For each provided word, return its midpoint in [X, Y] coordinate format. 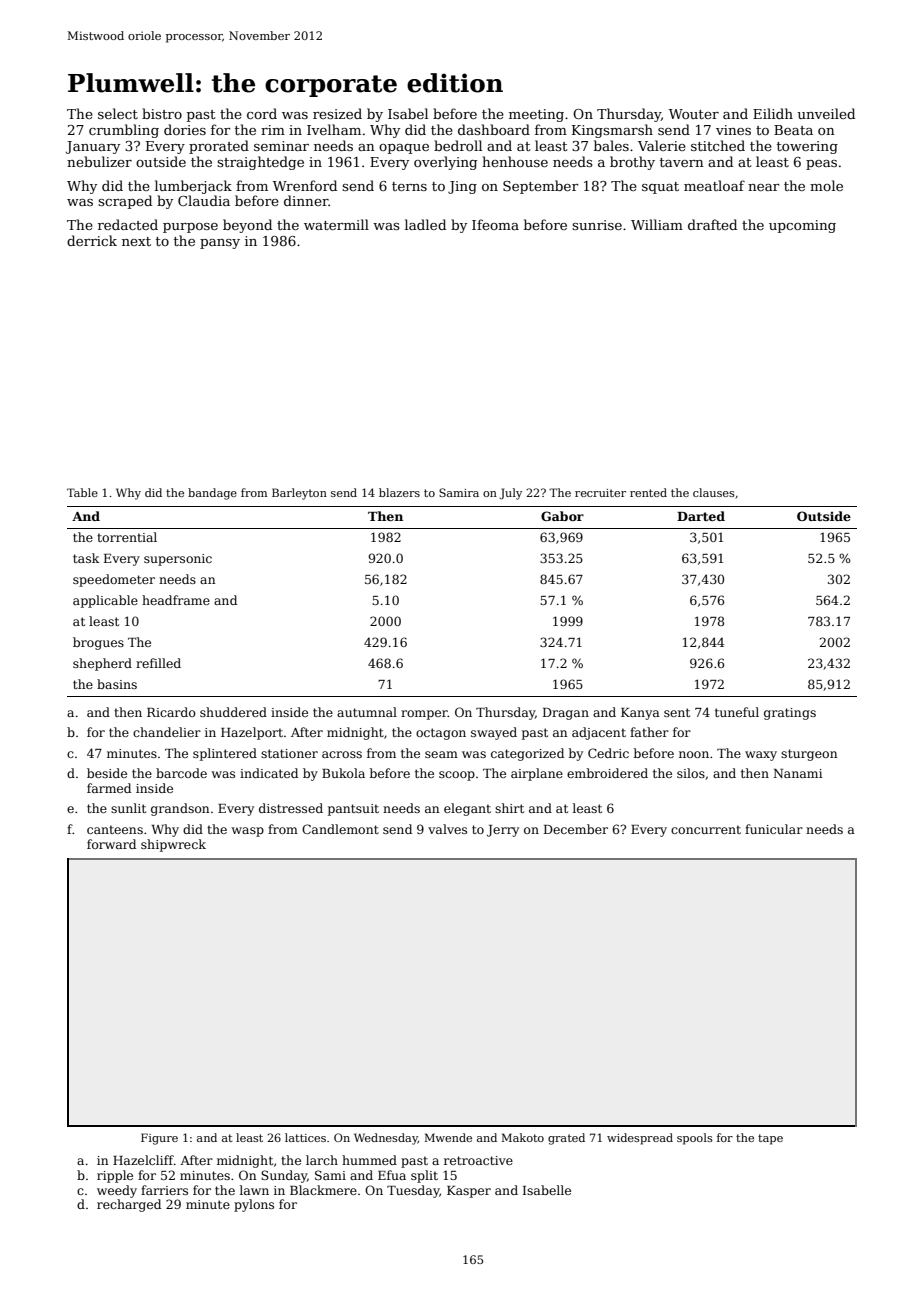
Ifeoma [495, 224]
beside [107, 773]
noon [694, 754]
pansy [220, 244]
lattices [305, 1137]
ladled [425, 224]
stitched [718, 145]
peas [821, 165]
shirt [509, 808]
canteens [115, 829]
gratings [790, 714]
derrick [92, 240]
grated [566, 1139]
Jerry [503, 831]
